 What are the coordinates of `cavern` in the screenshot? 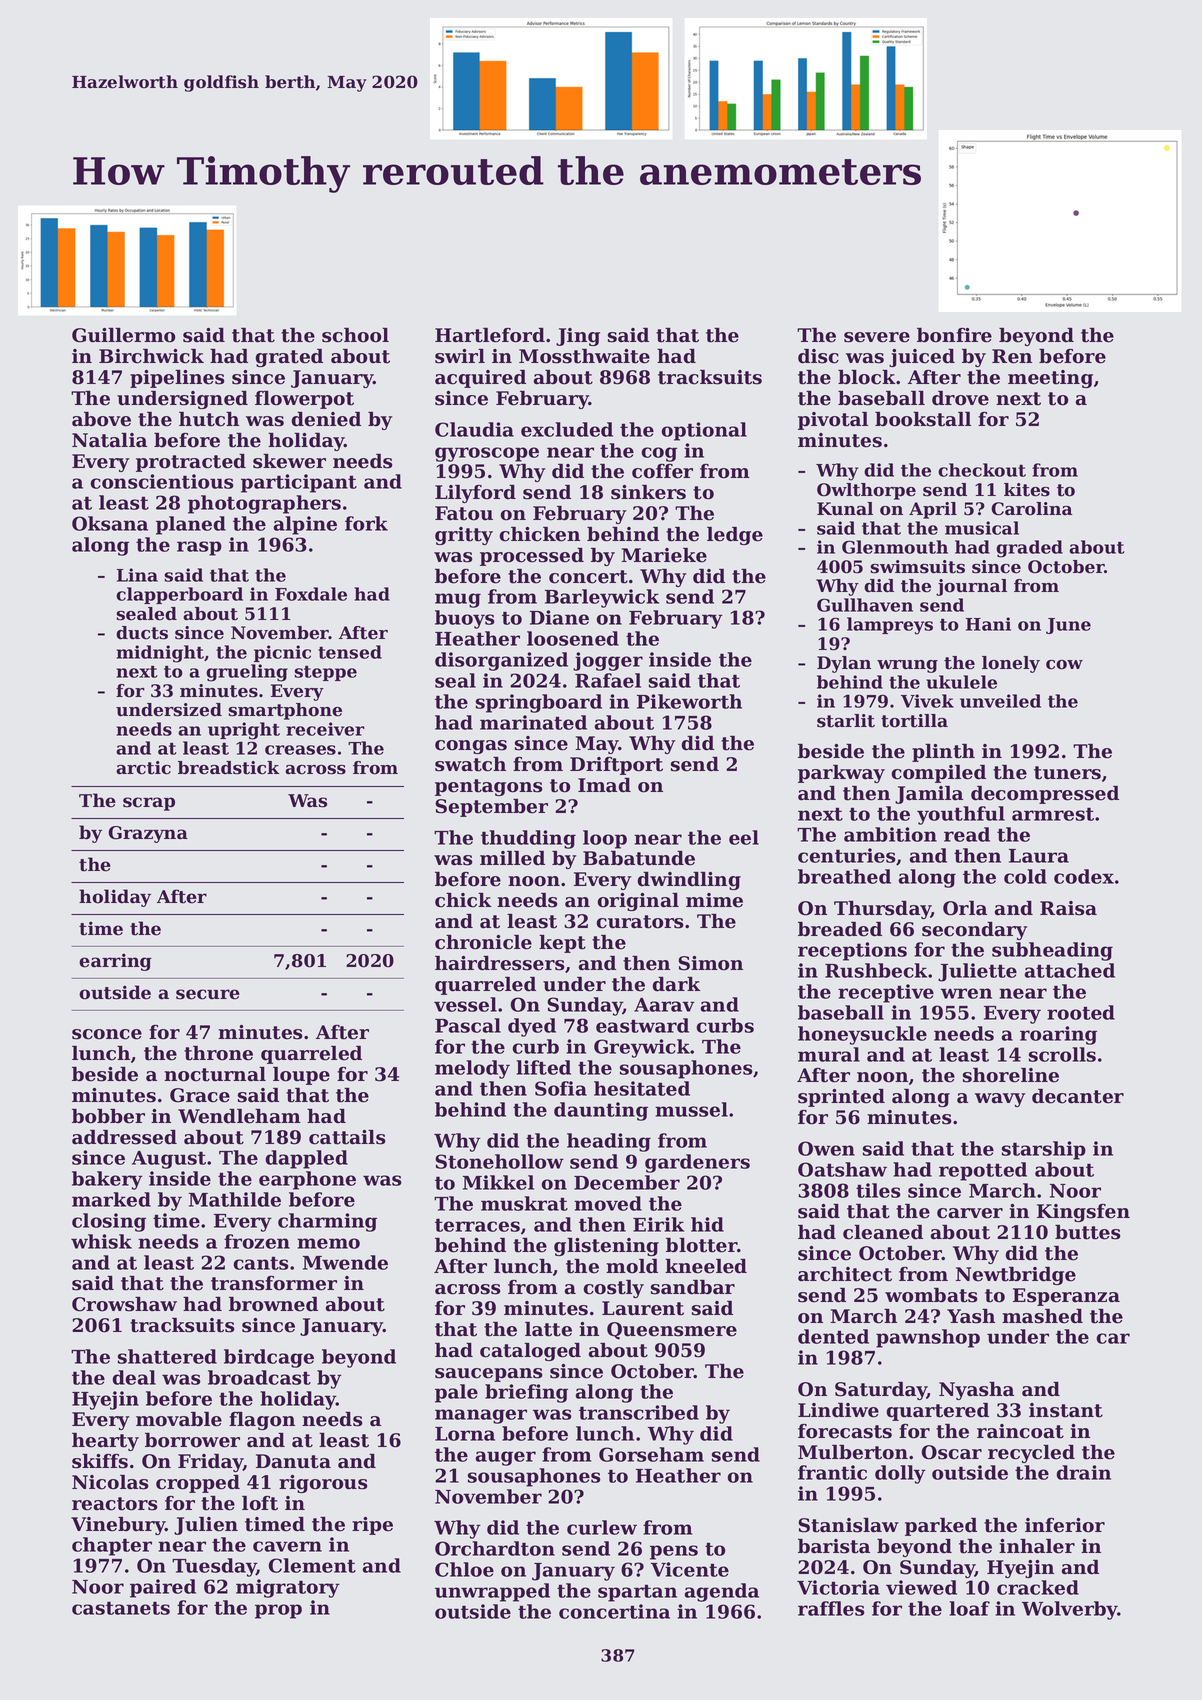 It's located at (287, 1546).
